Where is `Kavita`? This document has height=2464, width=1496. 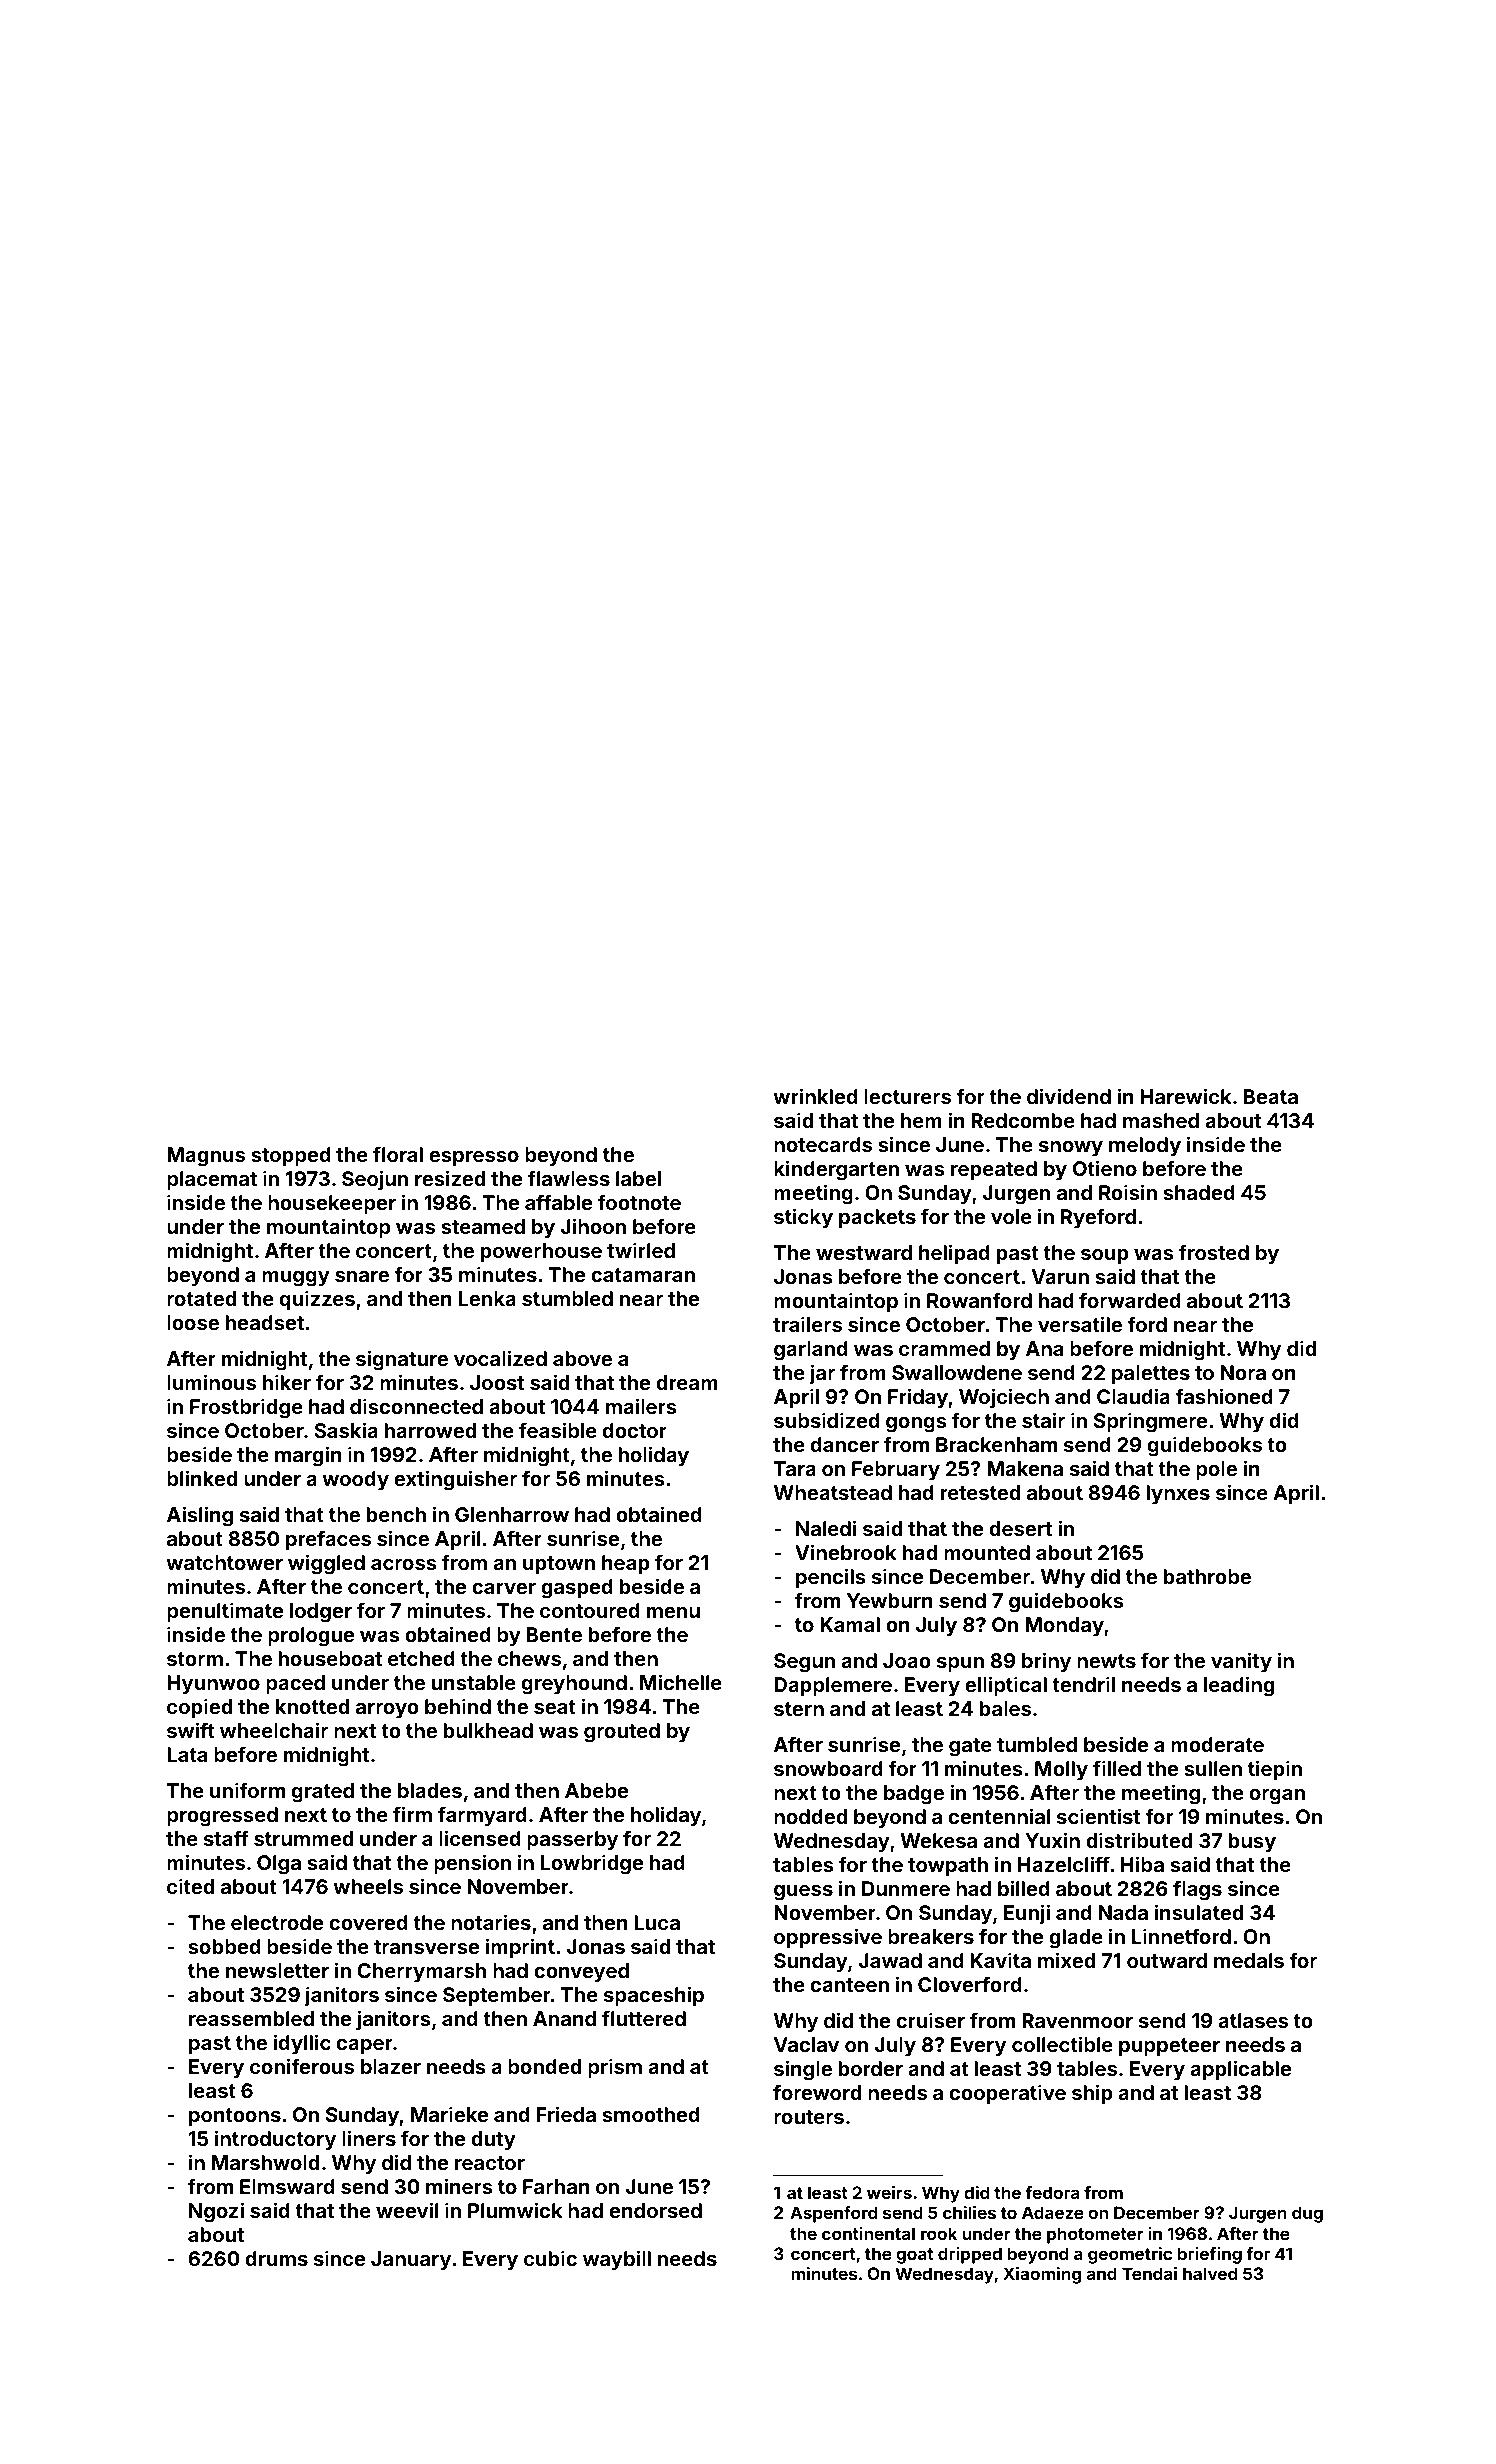 Kavita is located at coordinates (1000, 1960).
